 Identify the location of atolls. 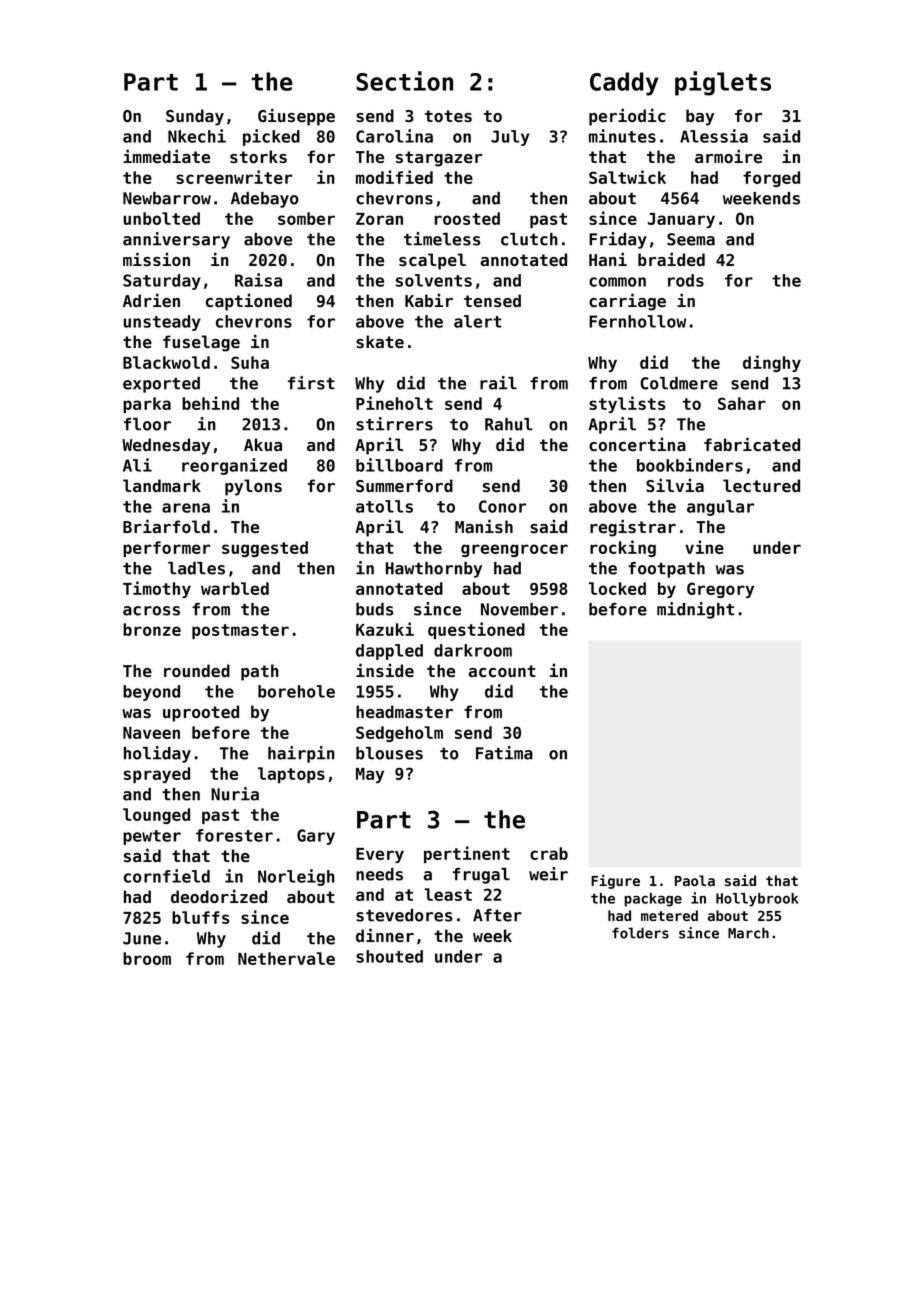
(384, 506).
